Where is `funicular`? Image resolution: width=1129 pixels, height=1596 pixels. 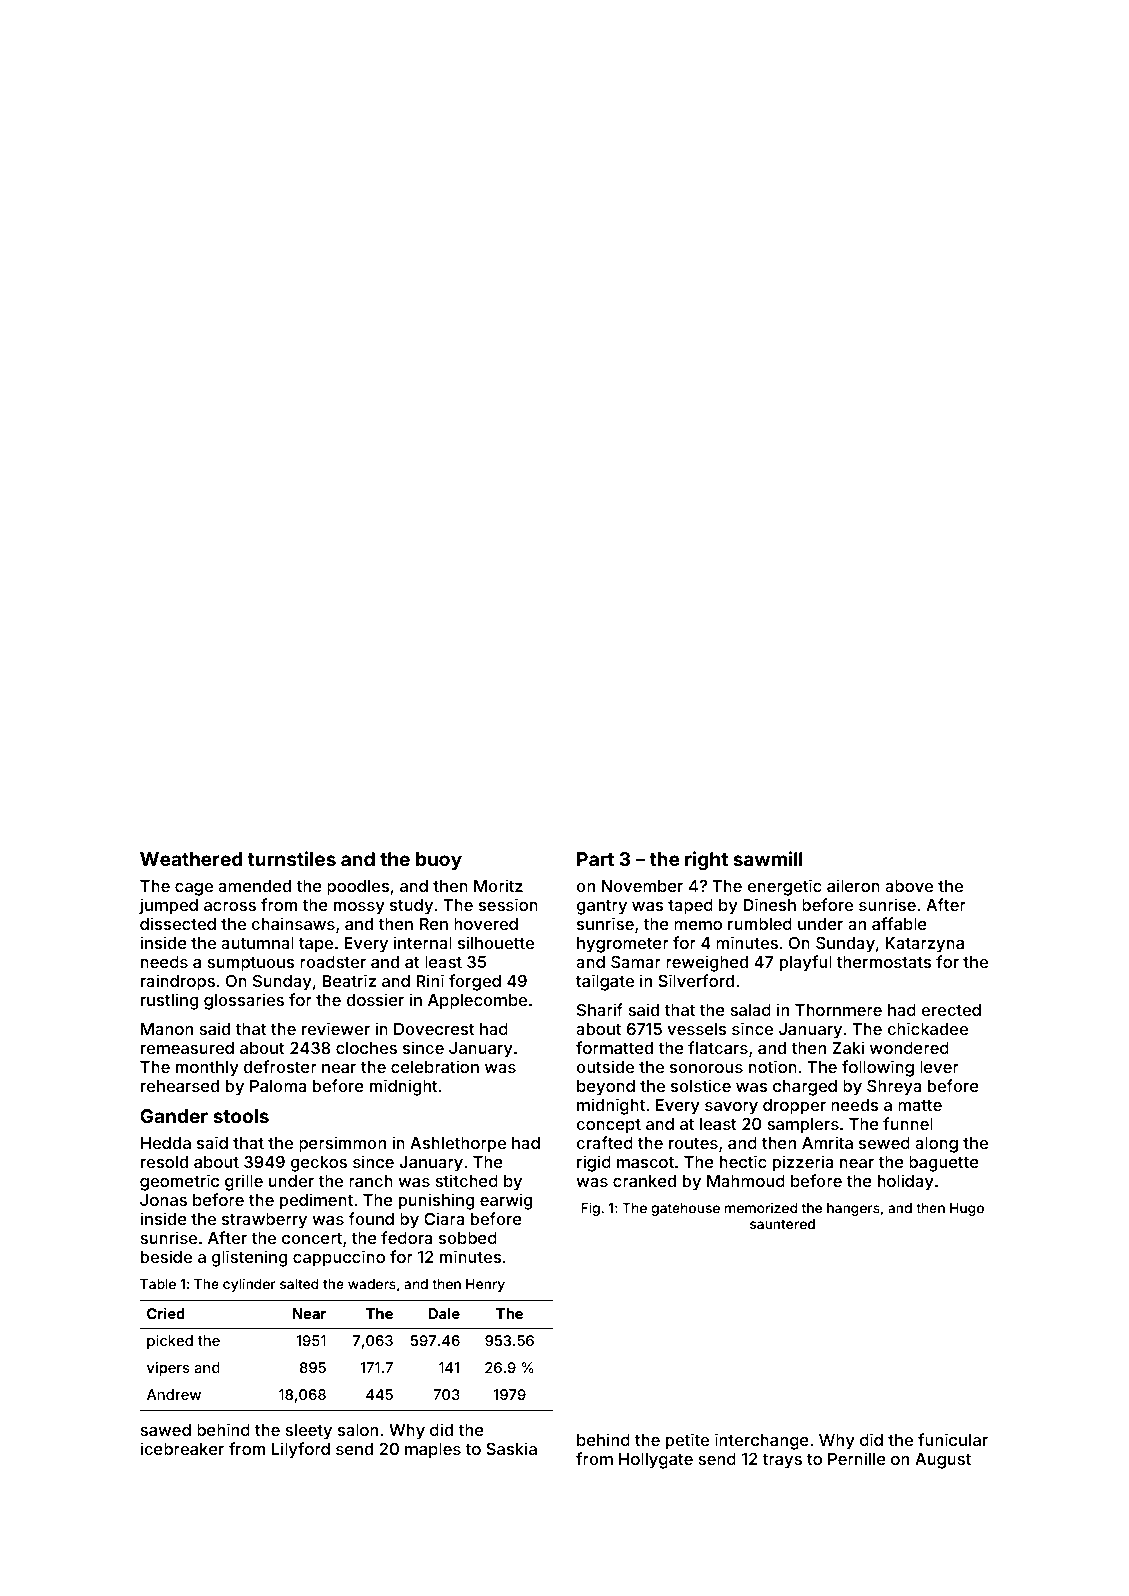 funicular is located at coordinates (953, 1439).
